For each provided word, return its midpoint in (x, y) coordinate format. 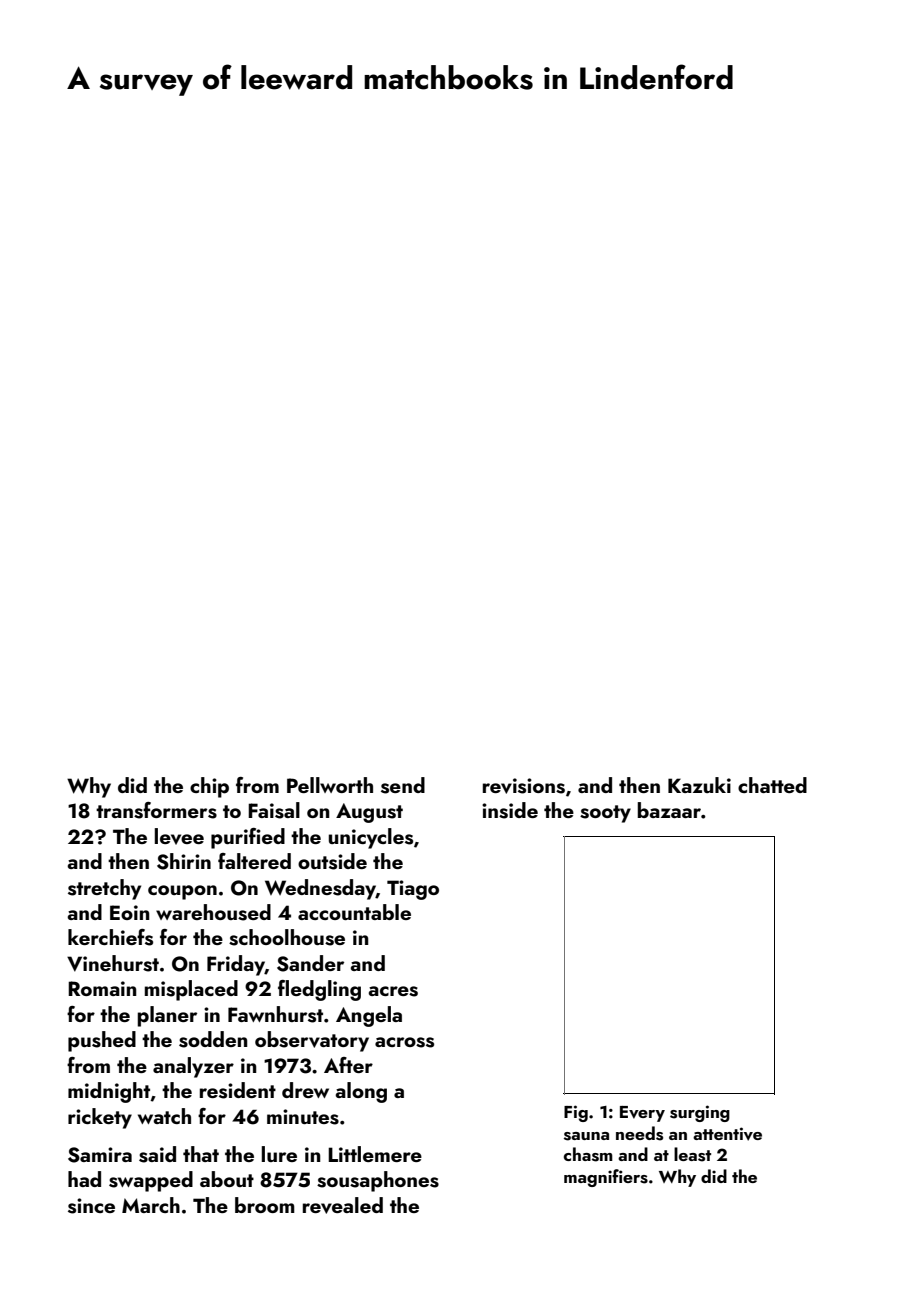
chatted (772, 785)
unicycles (371, 838)
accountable (354, 912)
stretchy (104, 889)
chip (209, 787)
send (403, 785)
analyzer (193, 1067)
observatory (312, 1041)
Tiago (413, 890)
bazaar (669, 810)
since (91, 1206)
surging (700, 1113)
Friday (236, 965)
